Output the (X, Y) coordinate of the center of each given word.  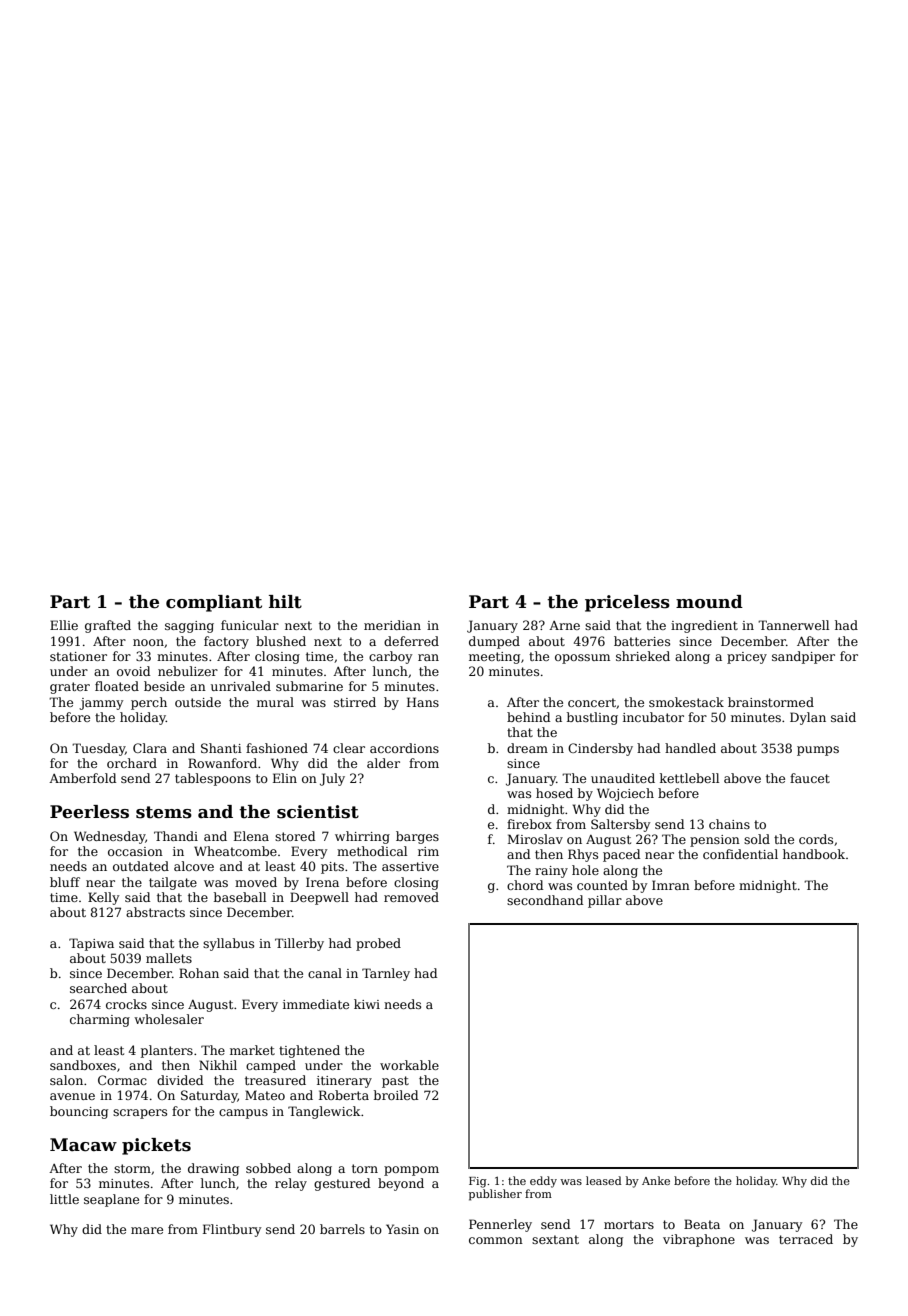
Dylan (808, 718)
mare (147, 1230)
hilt (285, 602)
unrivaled (241, 686)
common (496, 1240)
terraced (806, 1239)
